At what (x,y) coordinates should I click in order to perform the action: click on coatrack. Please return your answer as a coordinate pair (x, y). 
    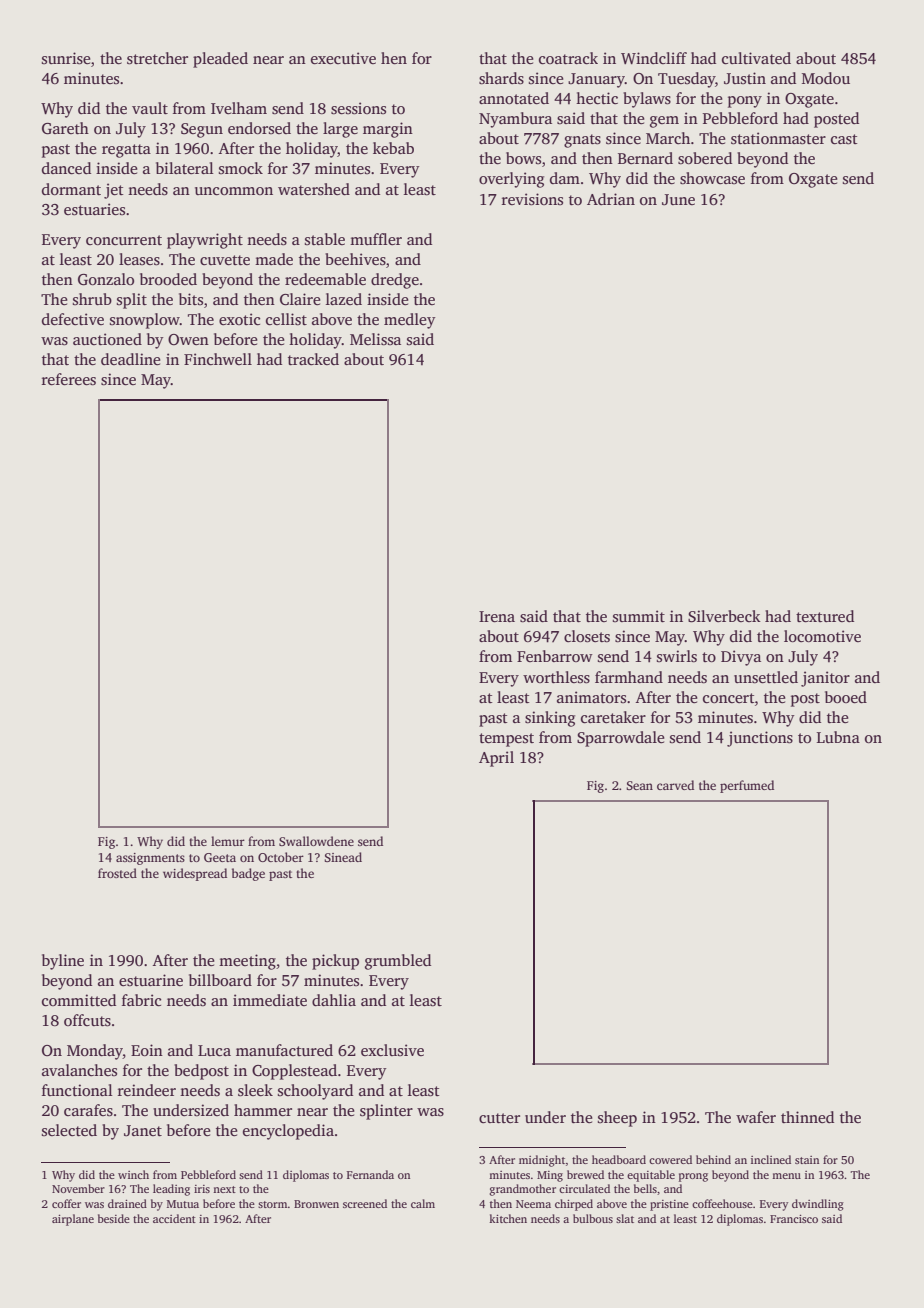
    Looking at the image, I should click on (568, 58).
